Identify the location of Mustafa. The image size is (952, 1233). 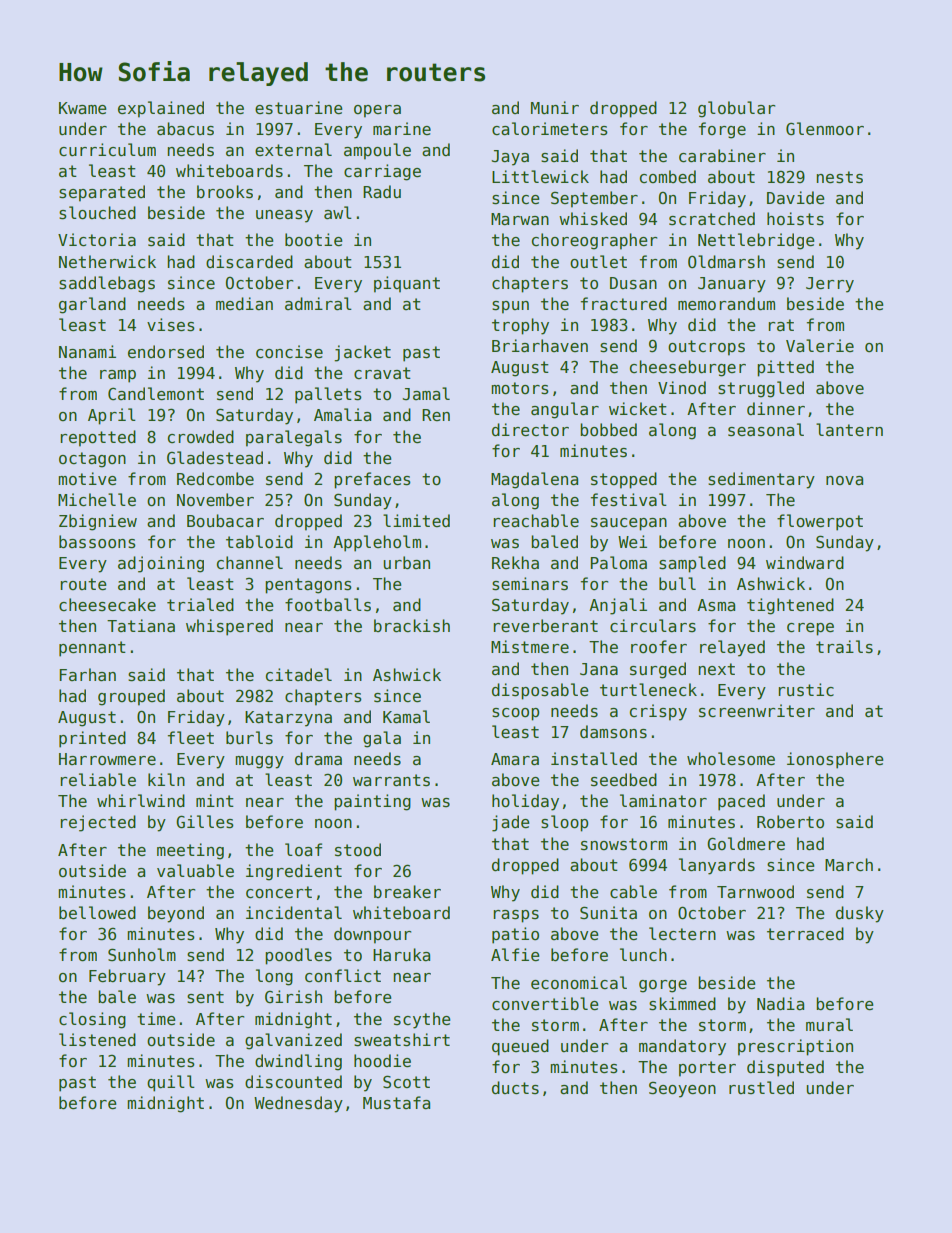
(396, 1102).
